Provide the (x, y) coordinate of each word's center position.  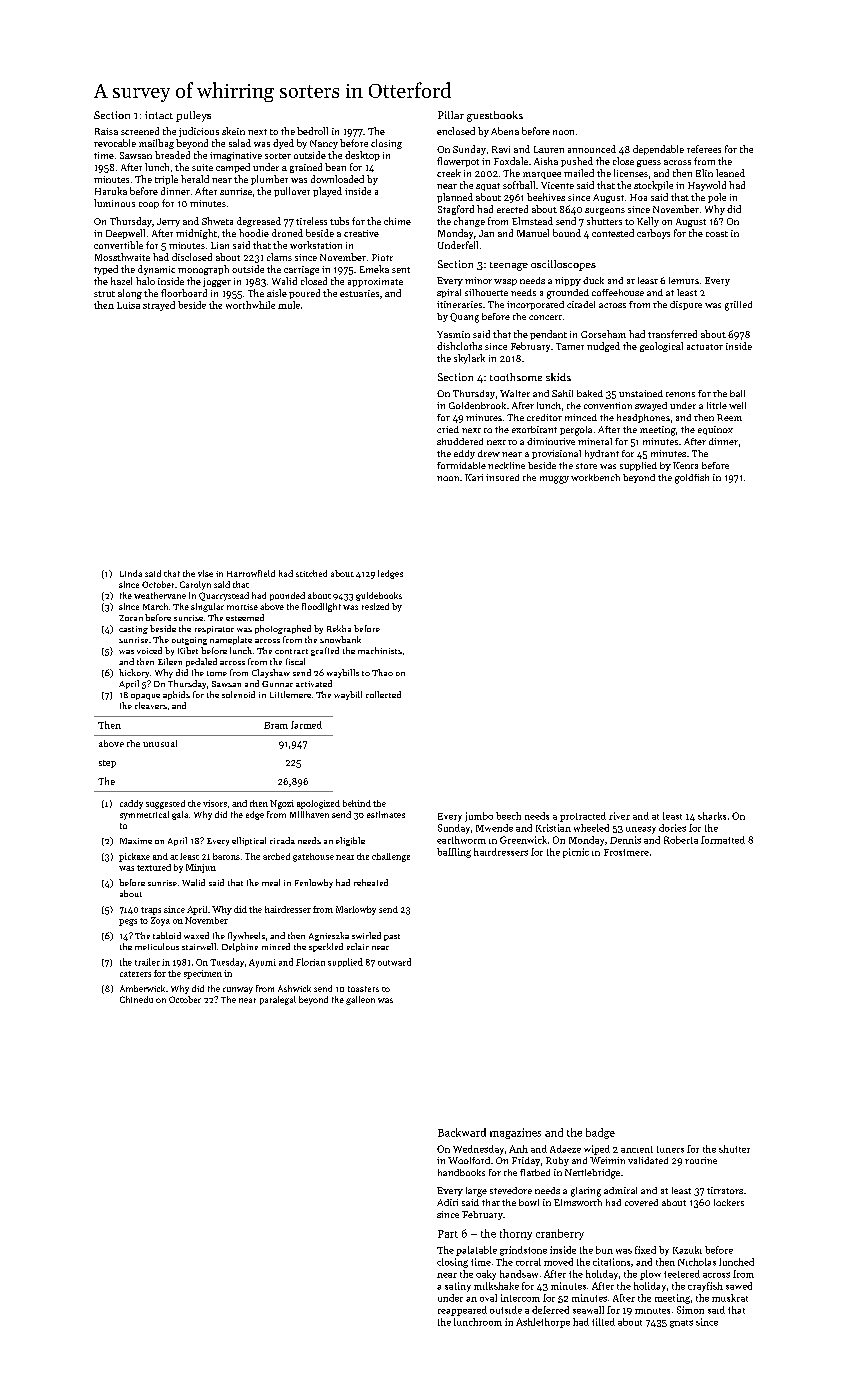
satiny (458, 1287)
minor (478, 280)
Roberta (681, 840)
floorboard (184, 293)
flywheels (246, 936)
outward (394, 962)
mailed (579, 173)
